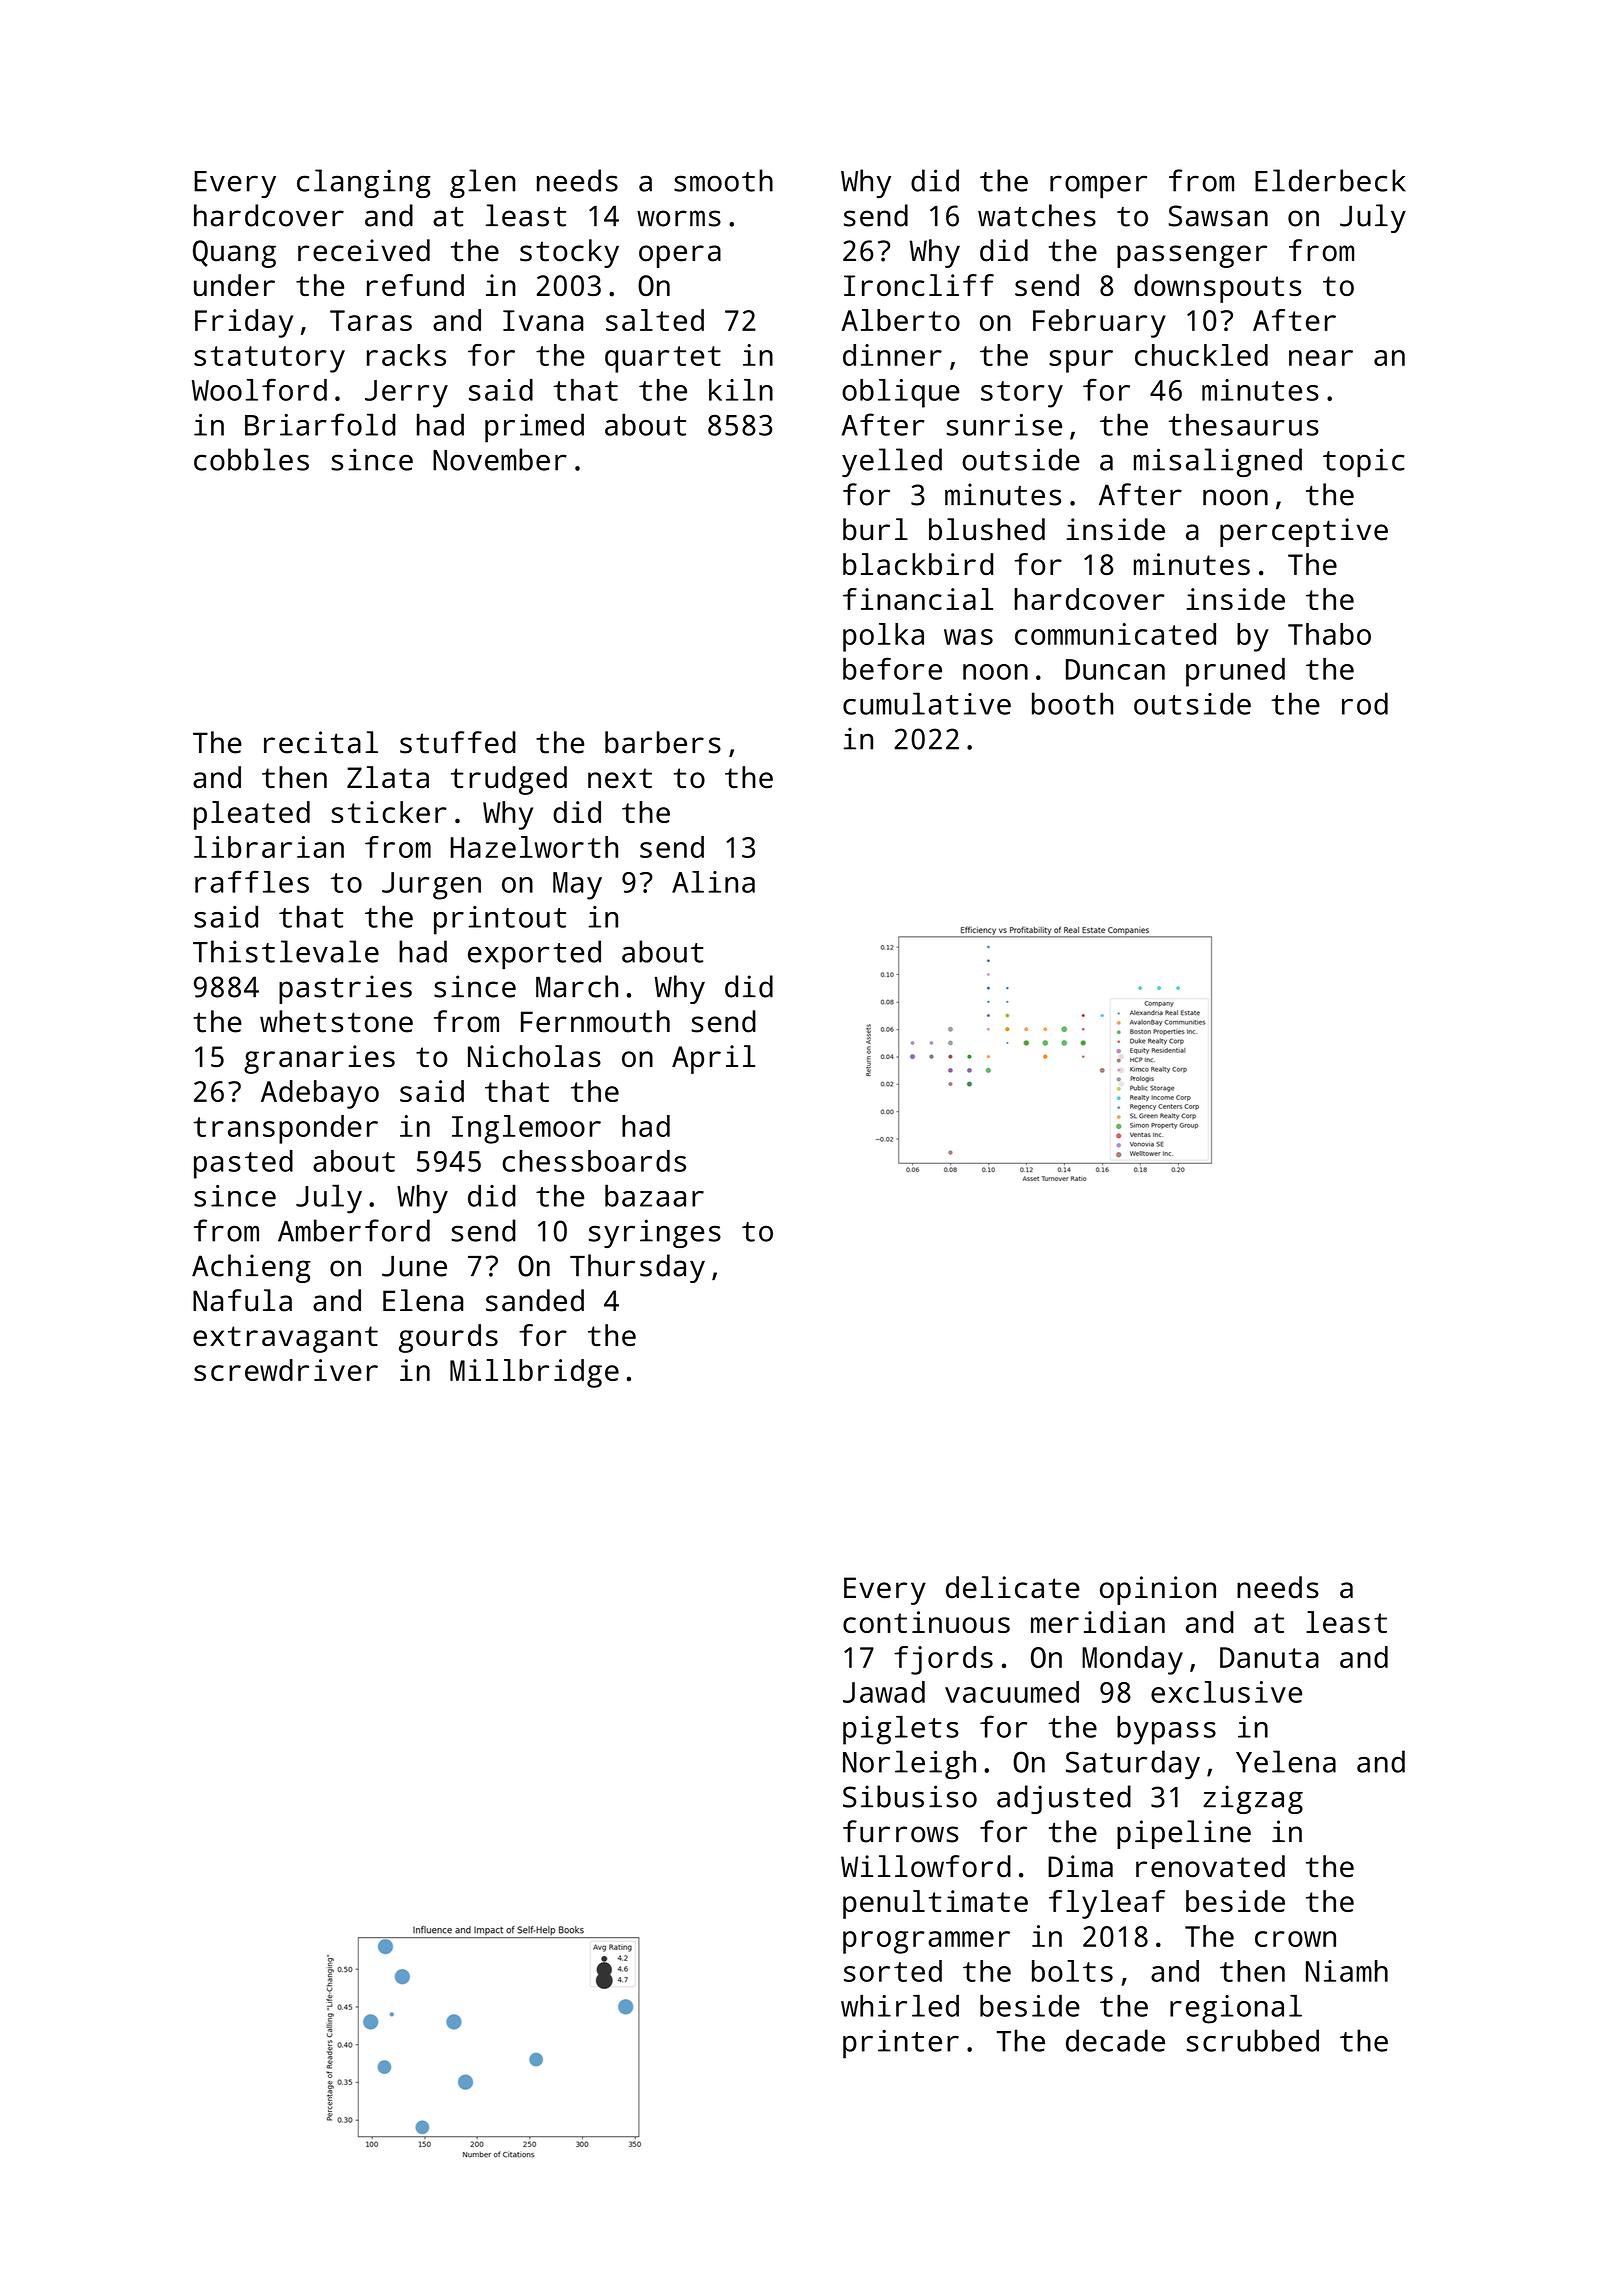  Describe the element at coordinates (1098, 186) in the document. I see `romper` at that location.
